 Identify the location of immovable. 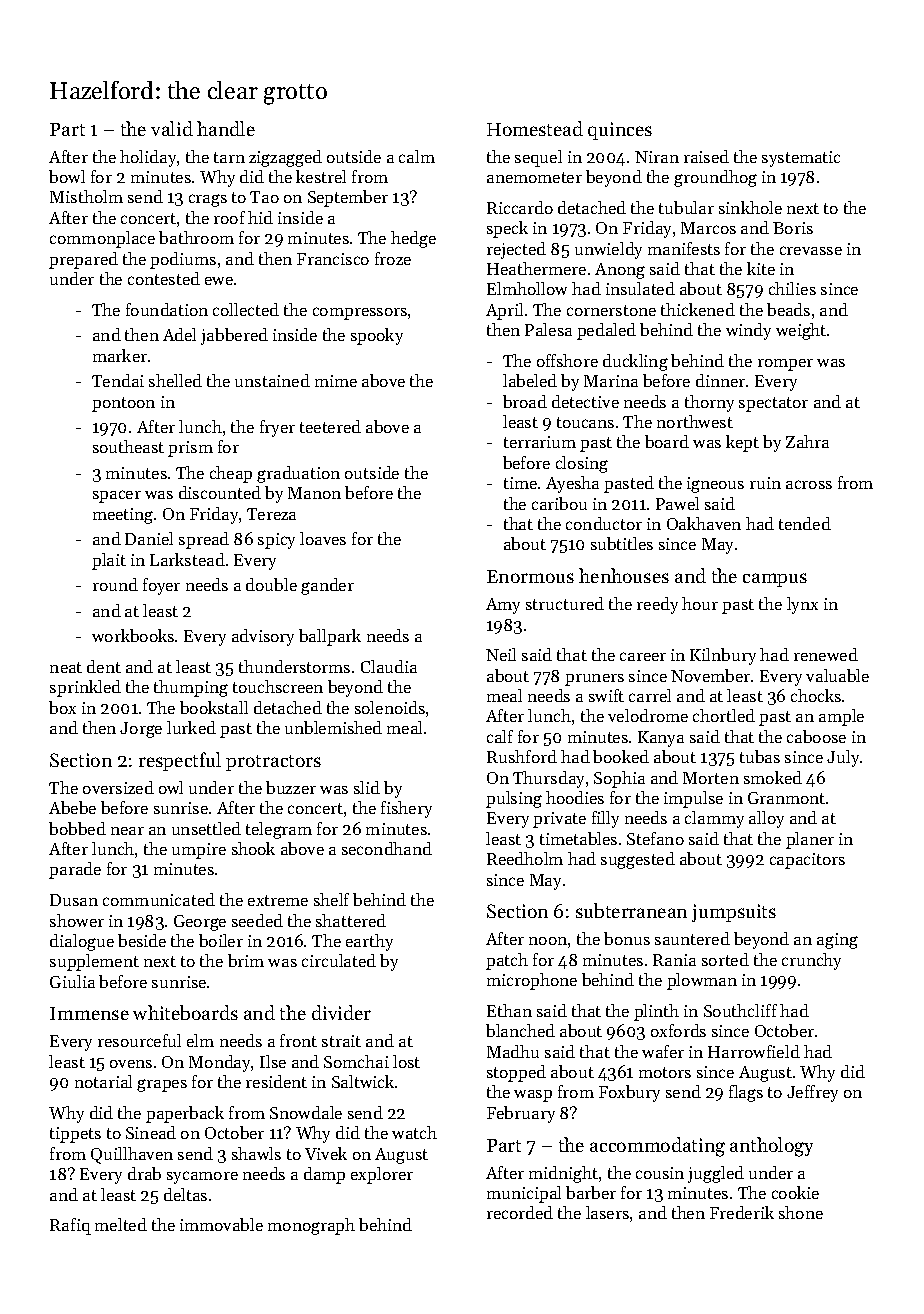
(221, 1224).
